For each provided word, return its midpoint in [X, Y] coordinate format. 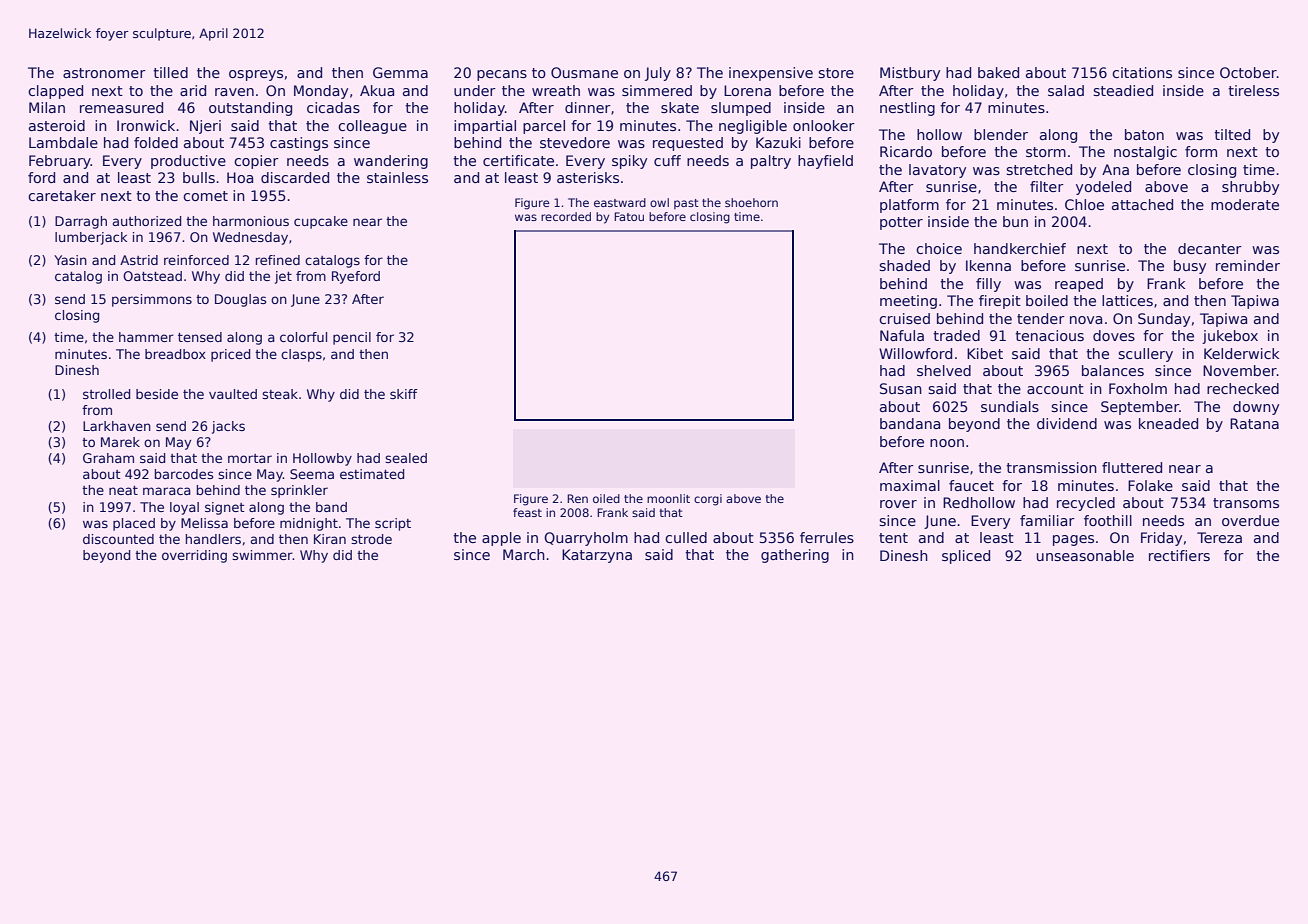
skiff [404, 394]
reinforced [196, 260]
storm [1046, 152]
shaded [904, 265]
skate [680, 107]
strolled [106, 394]
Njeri [205, 127]
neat [123, 490]
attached [1142, 204]
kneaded [1168, 423]
